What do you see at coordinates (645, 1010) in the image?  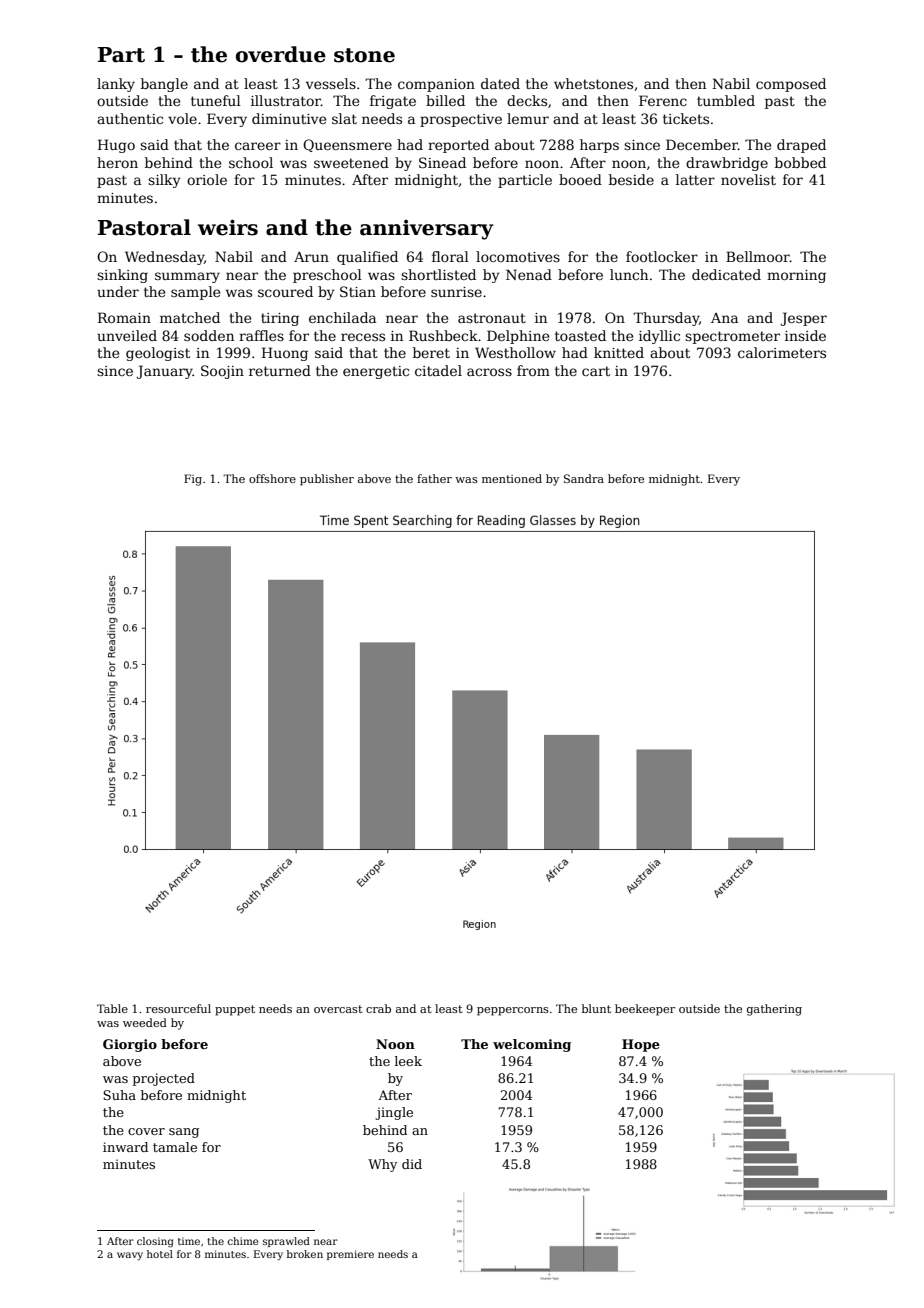 I see `beekeeper` at bounding box center [645, 1010].
